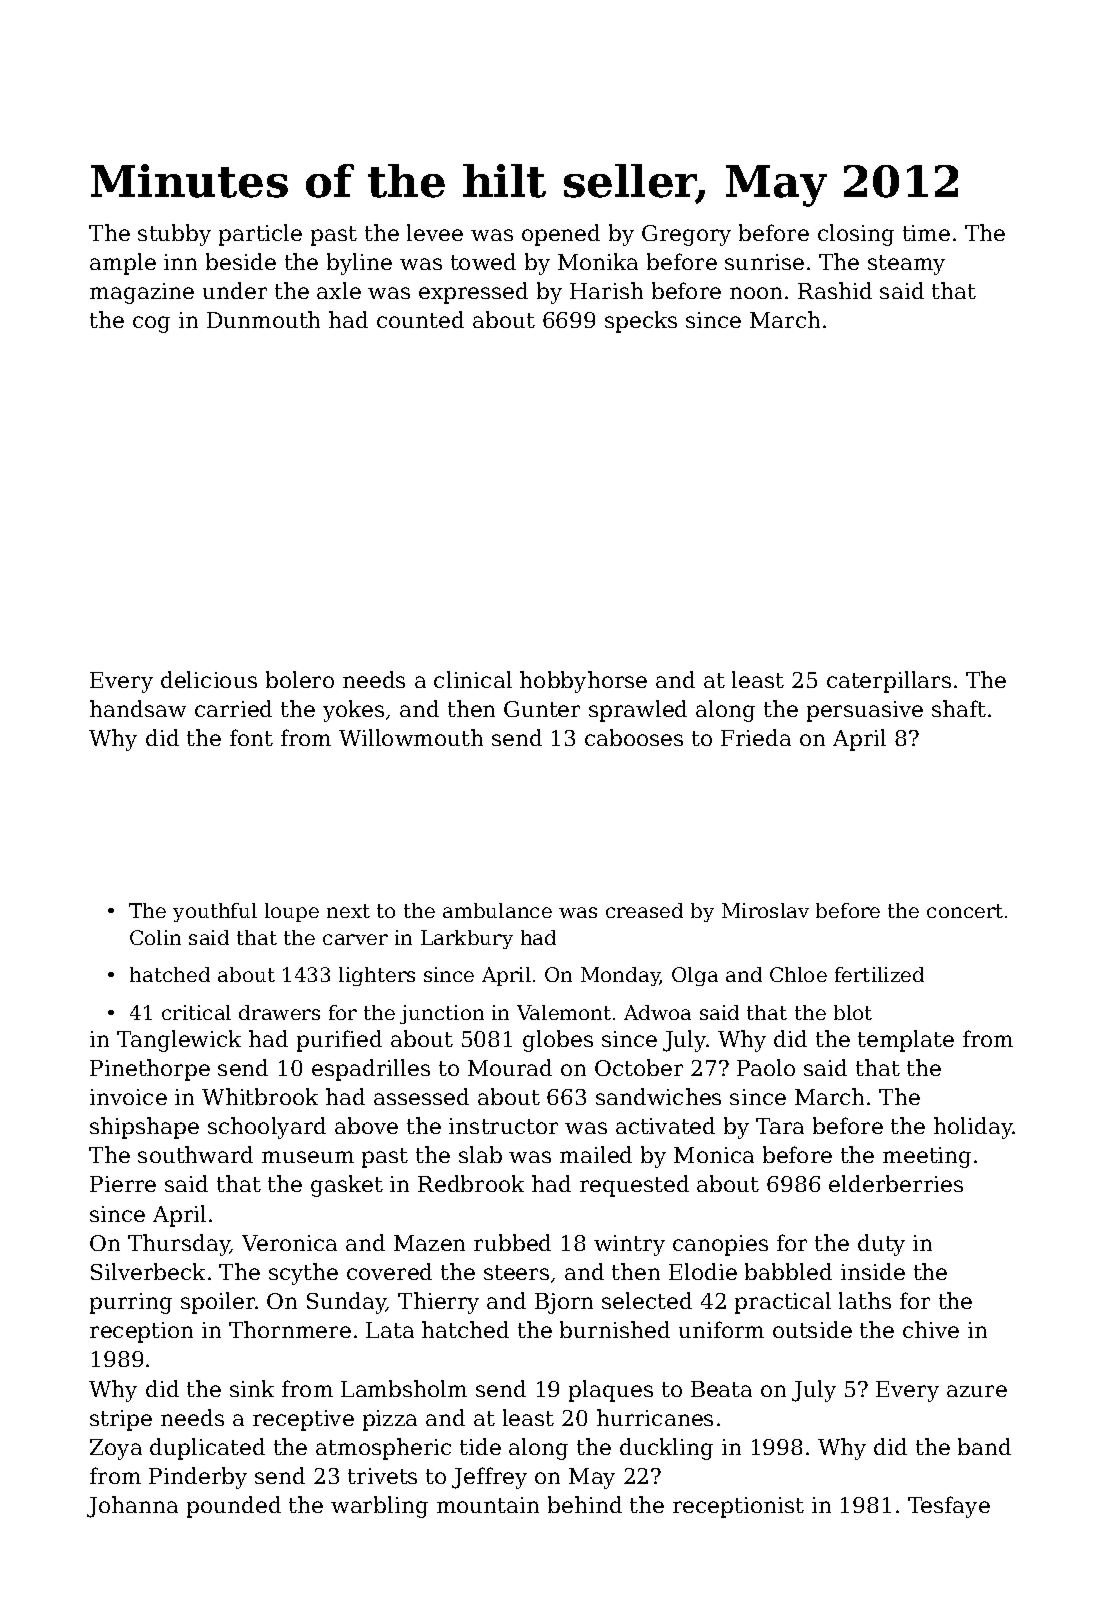  I want to click on hobbyhorse, so click(583, 682).
